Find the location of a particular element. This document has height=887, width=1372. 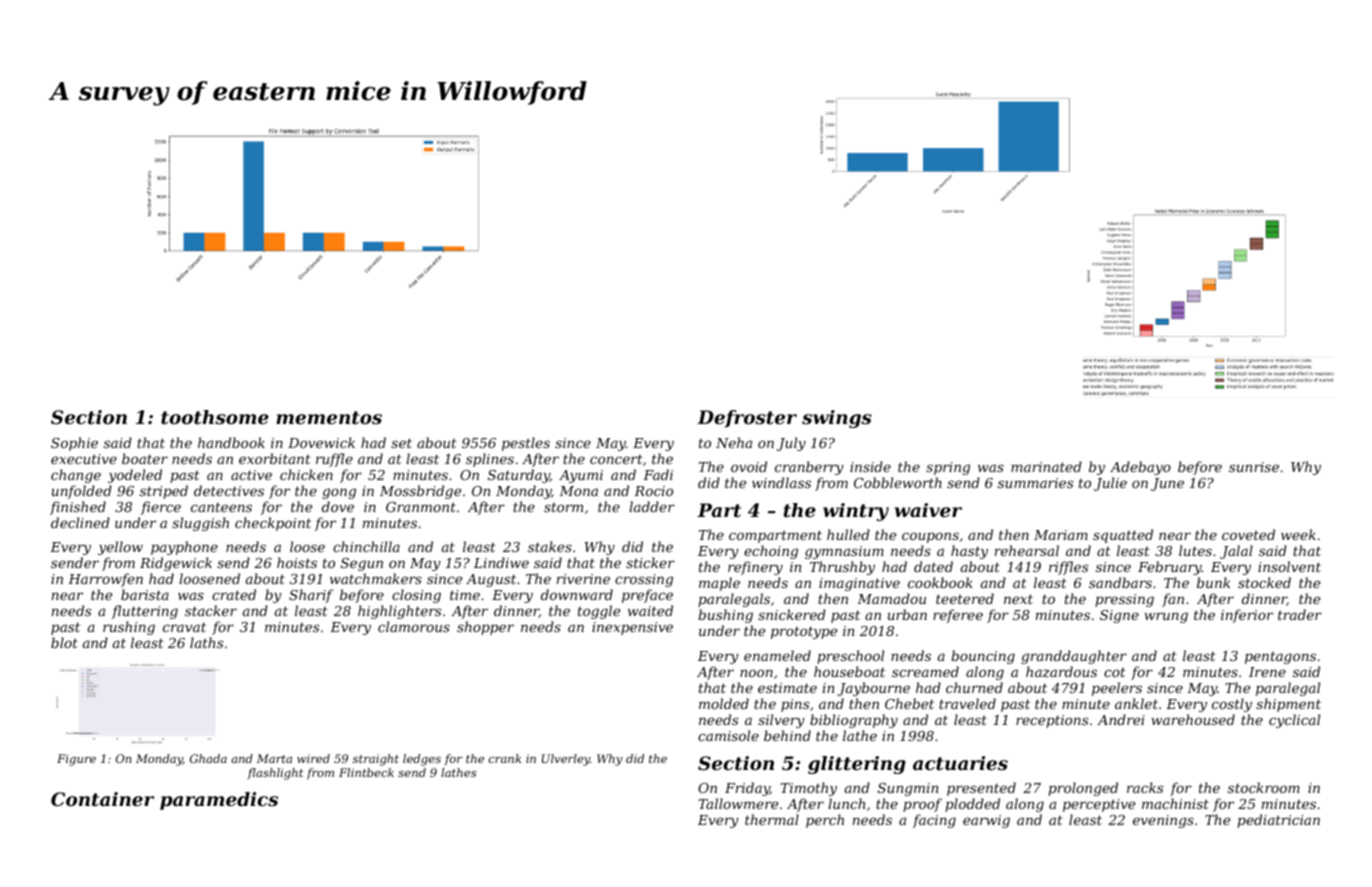

inexpensive is located at coordinates (632, 628).
